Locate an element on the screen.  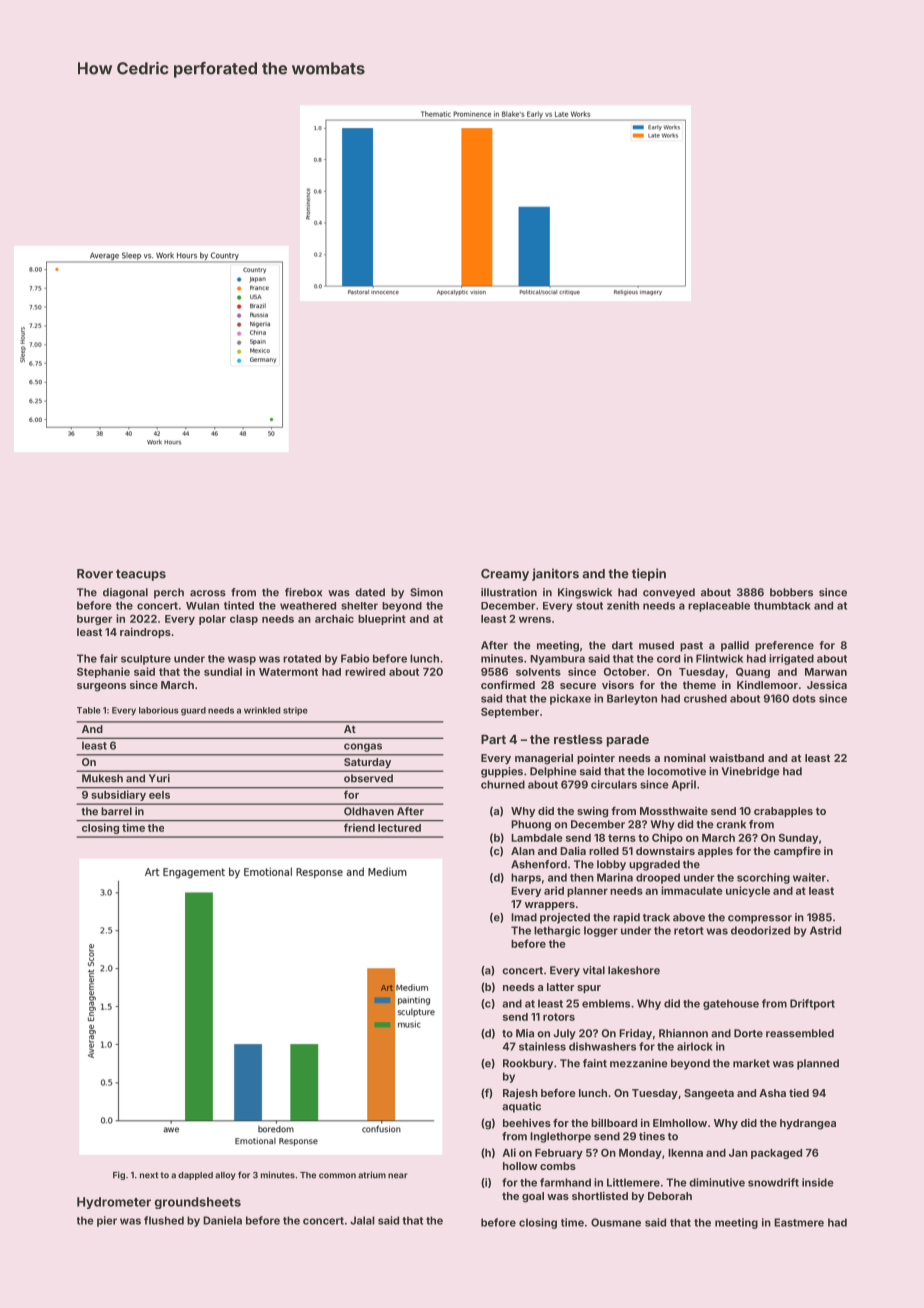
stout is located at coordinates (589, 606).
